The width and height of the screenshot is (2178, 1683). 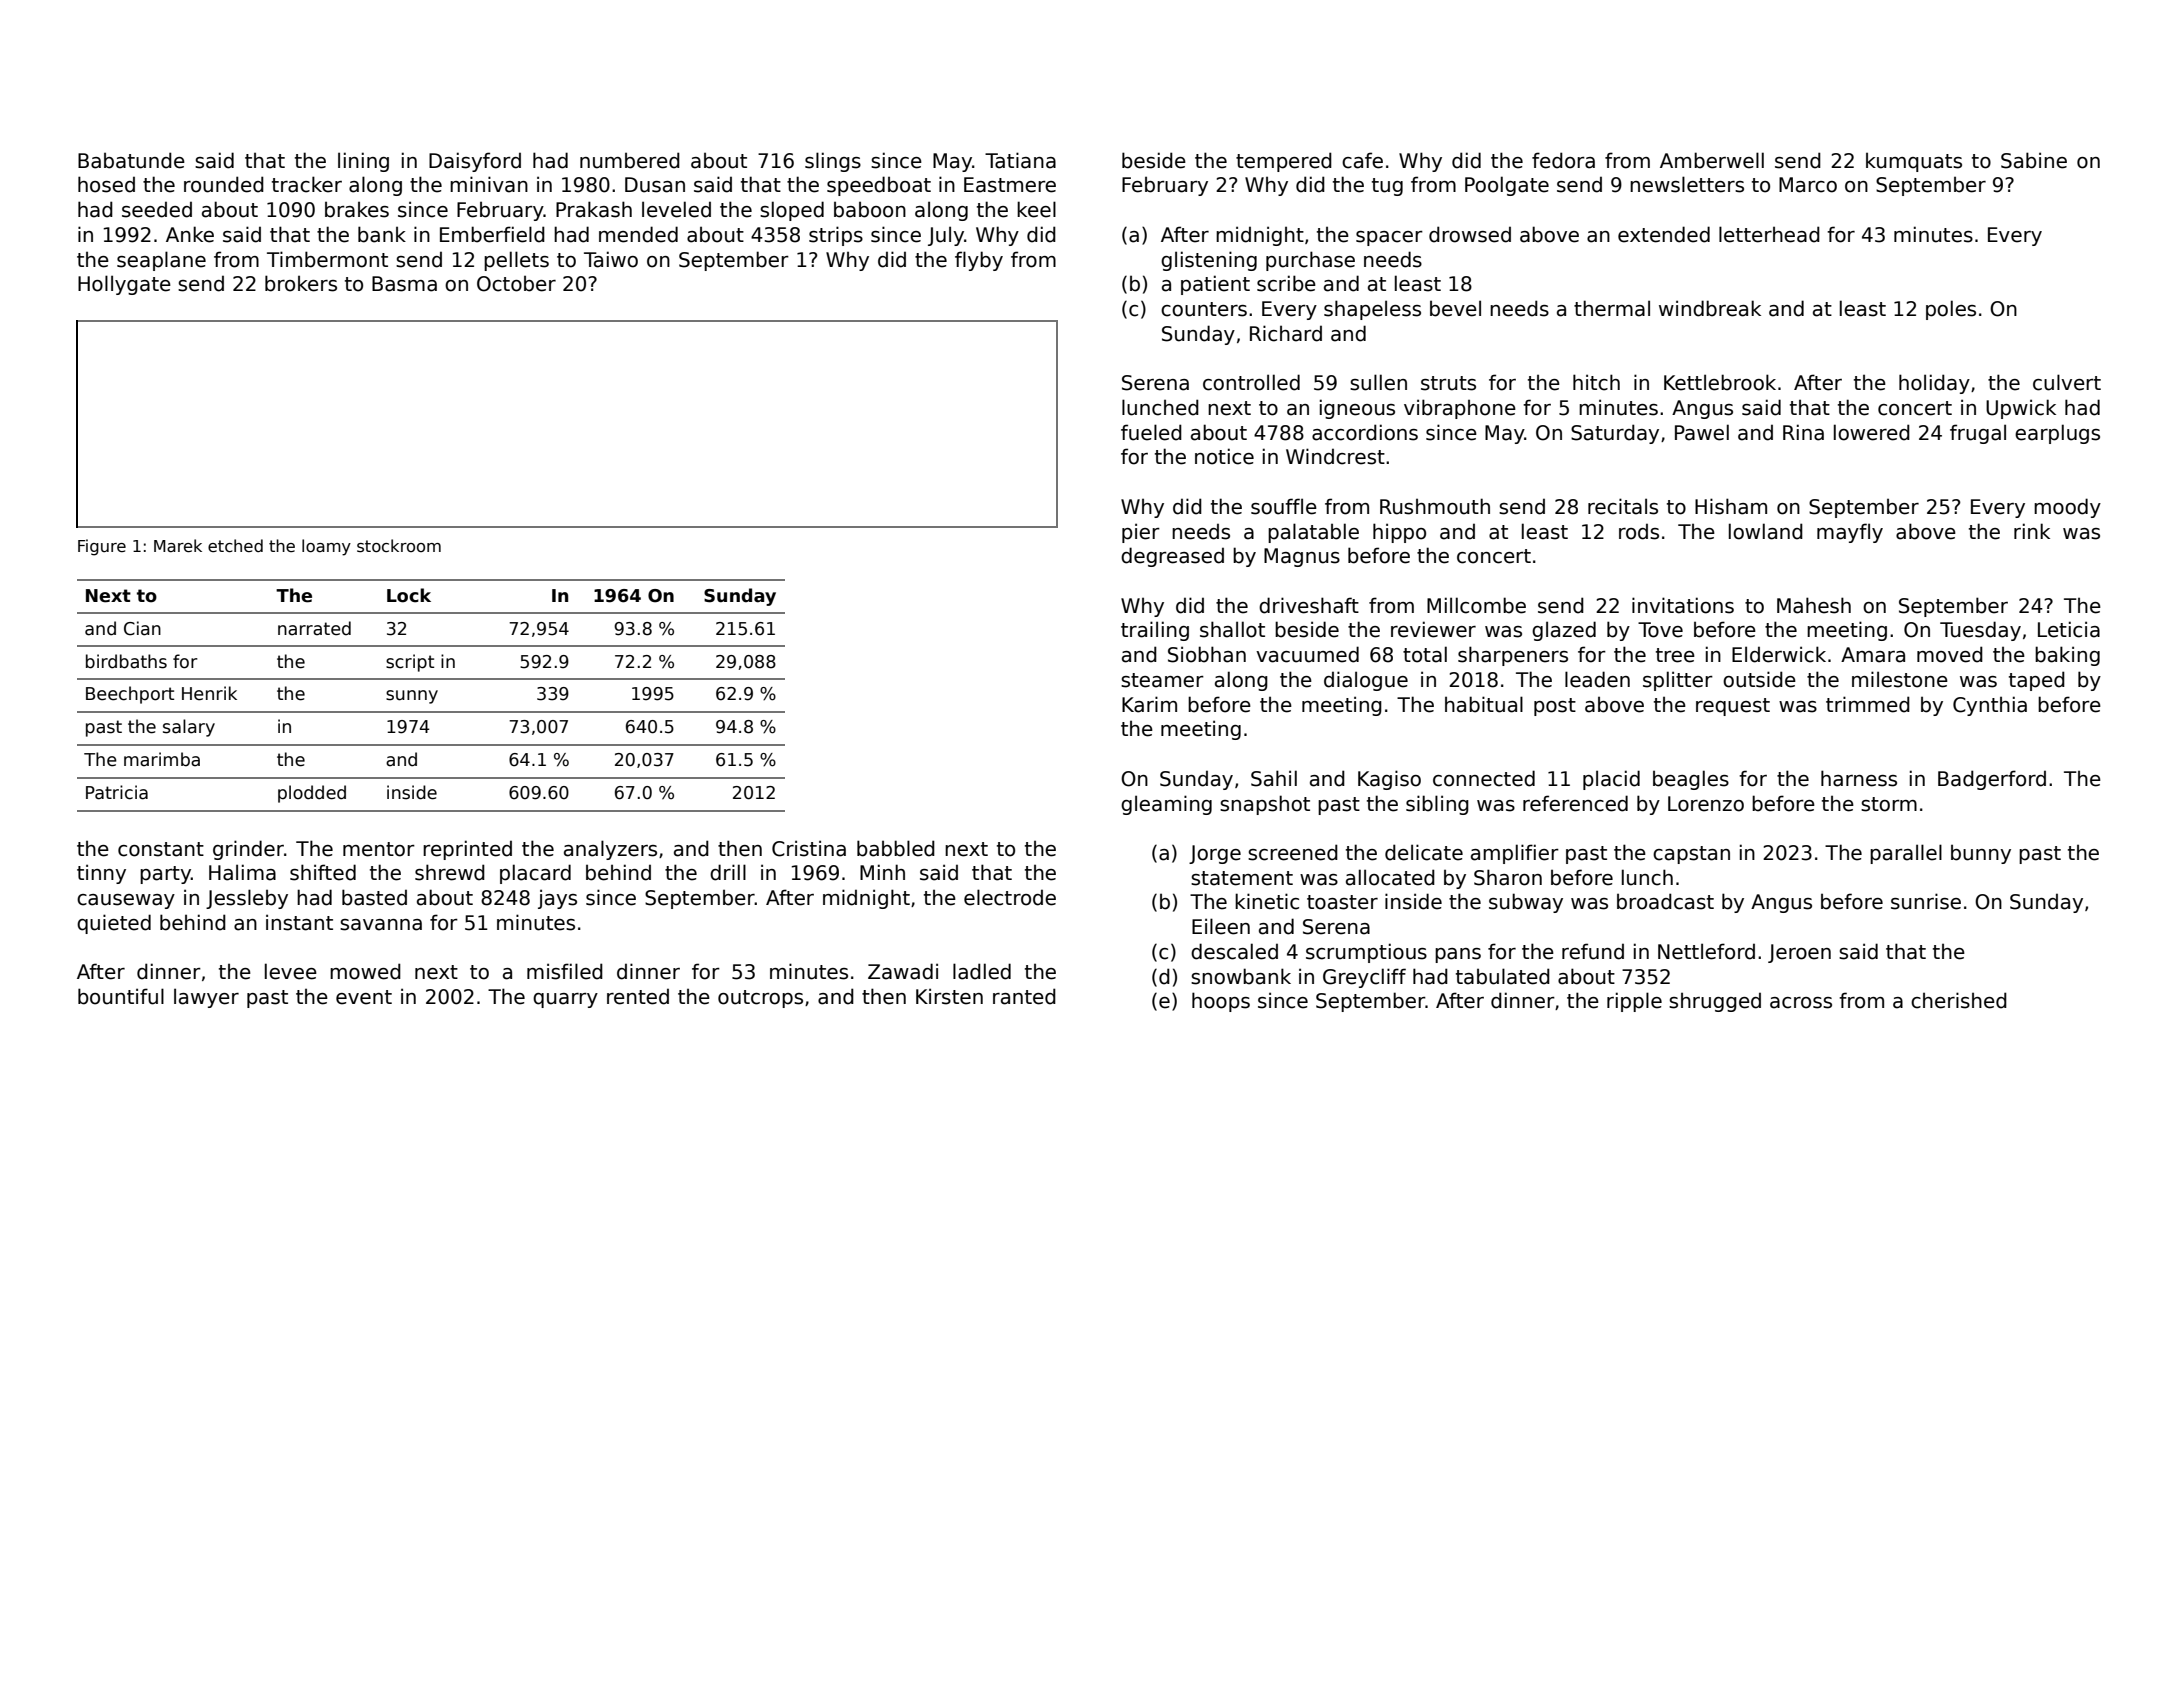 What do you see at coordinates (102, 547) in the screenshot?
I see `Figure` at bounding box center [102, 547].
